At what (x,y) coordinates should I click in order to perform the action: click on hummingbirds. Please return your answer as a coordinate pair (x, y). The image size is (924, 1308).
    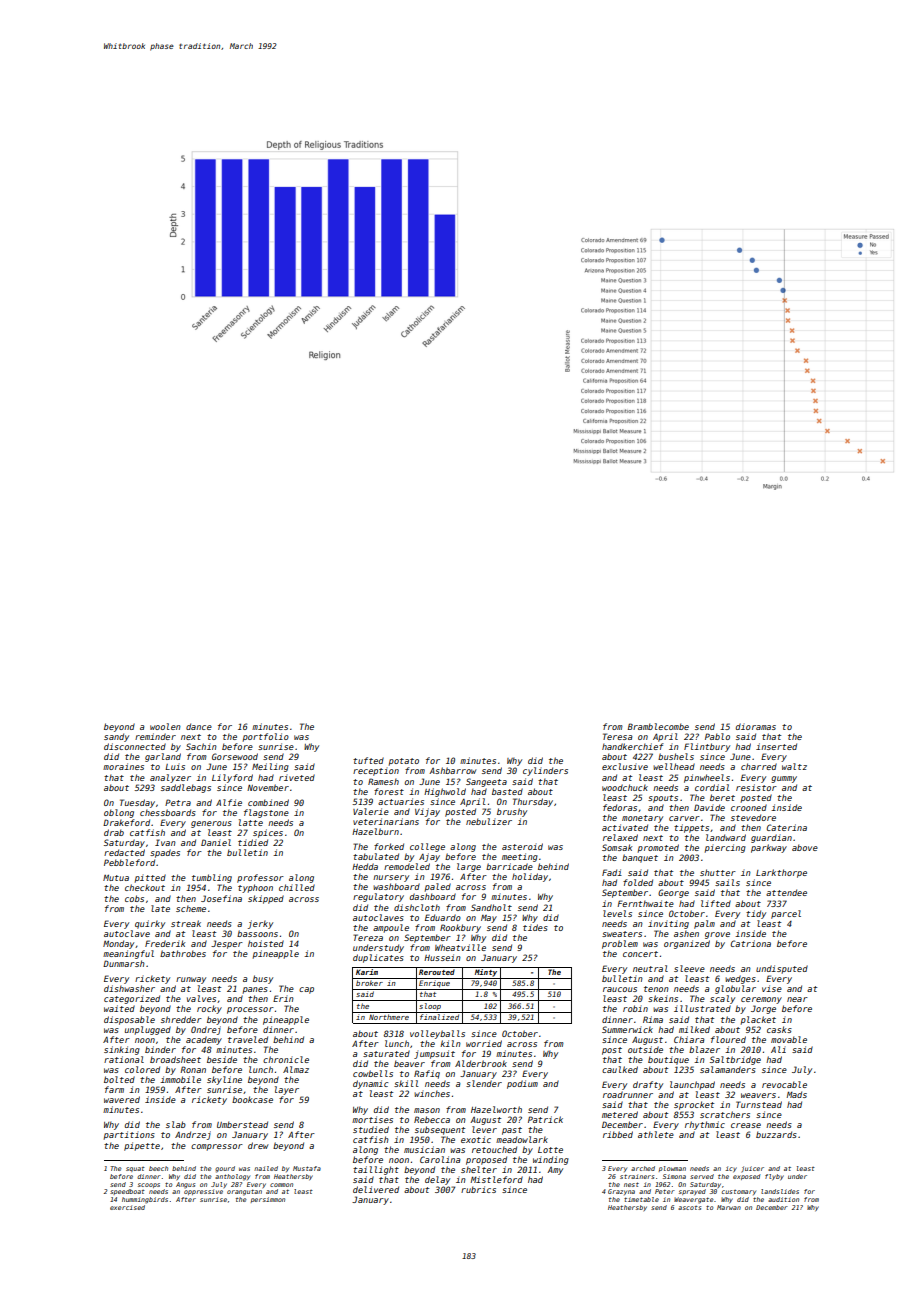
    Looking at the image, I should click on (145, 1200).
